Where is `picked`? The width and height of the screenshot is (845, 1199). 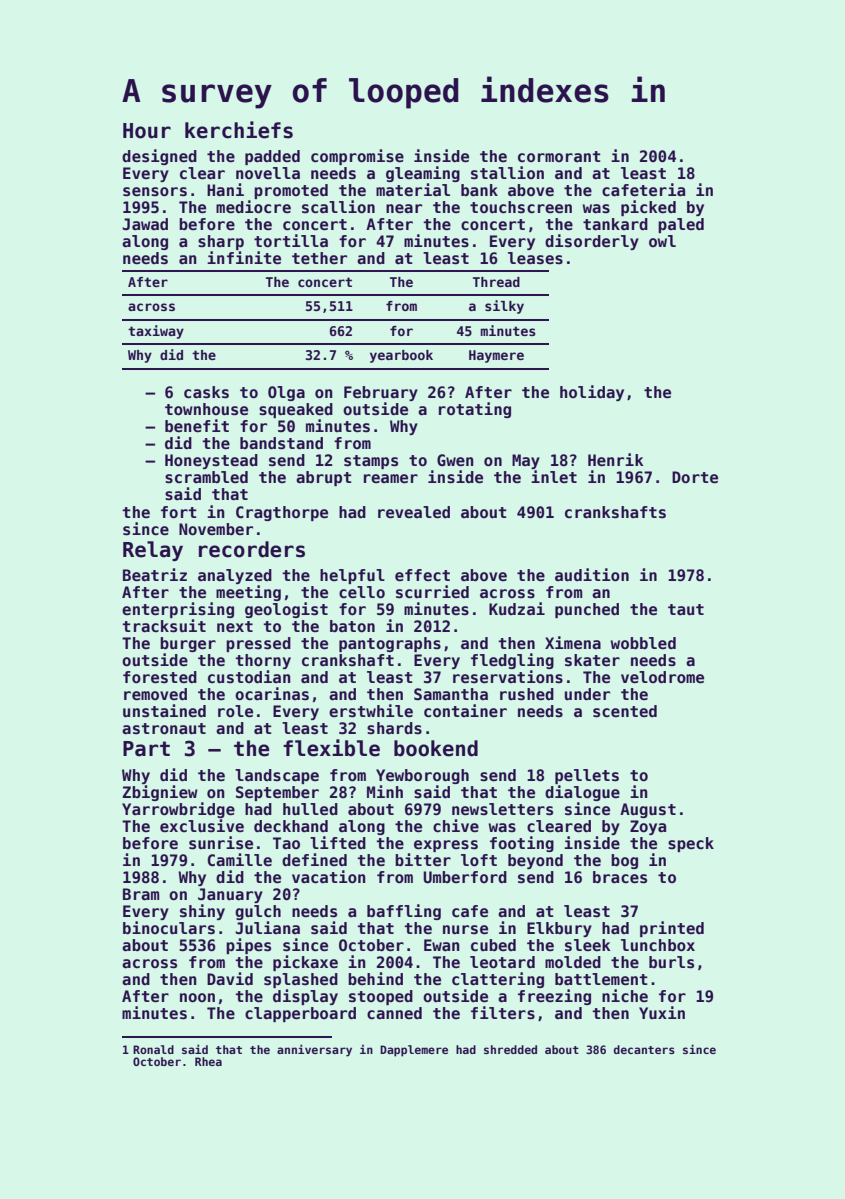
picked is located at coordinates (648, 208).
